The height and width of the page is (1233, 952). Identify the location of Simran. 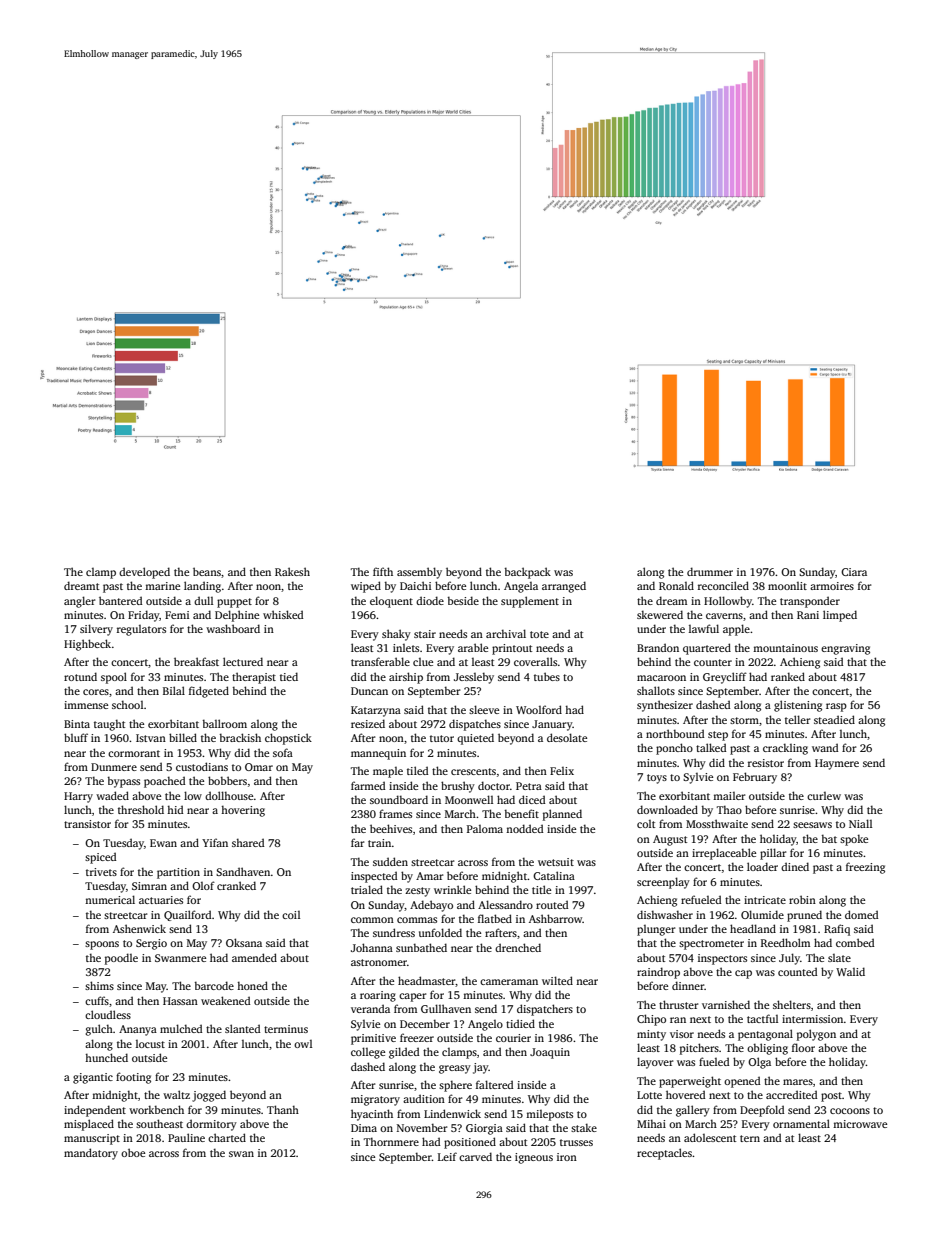
(149, 886).
